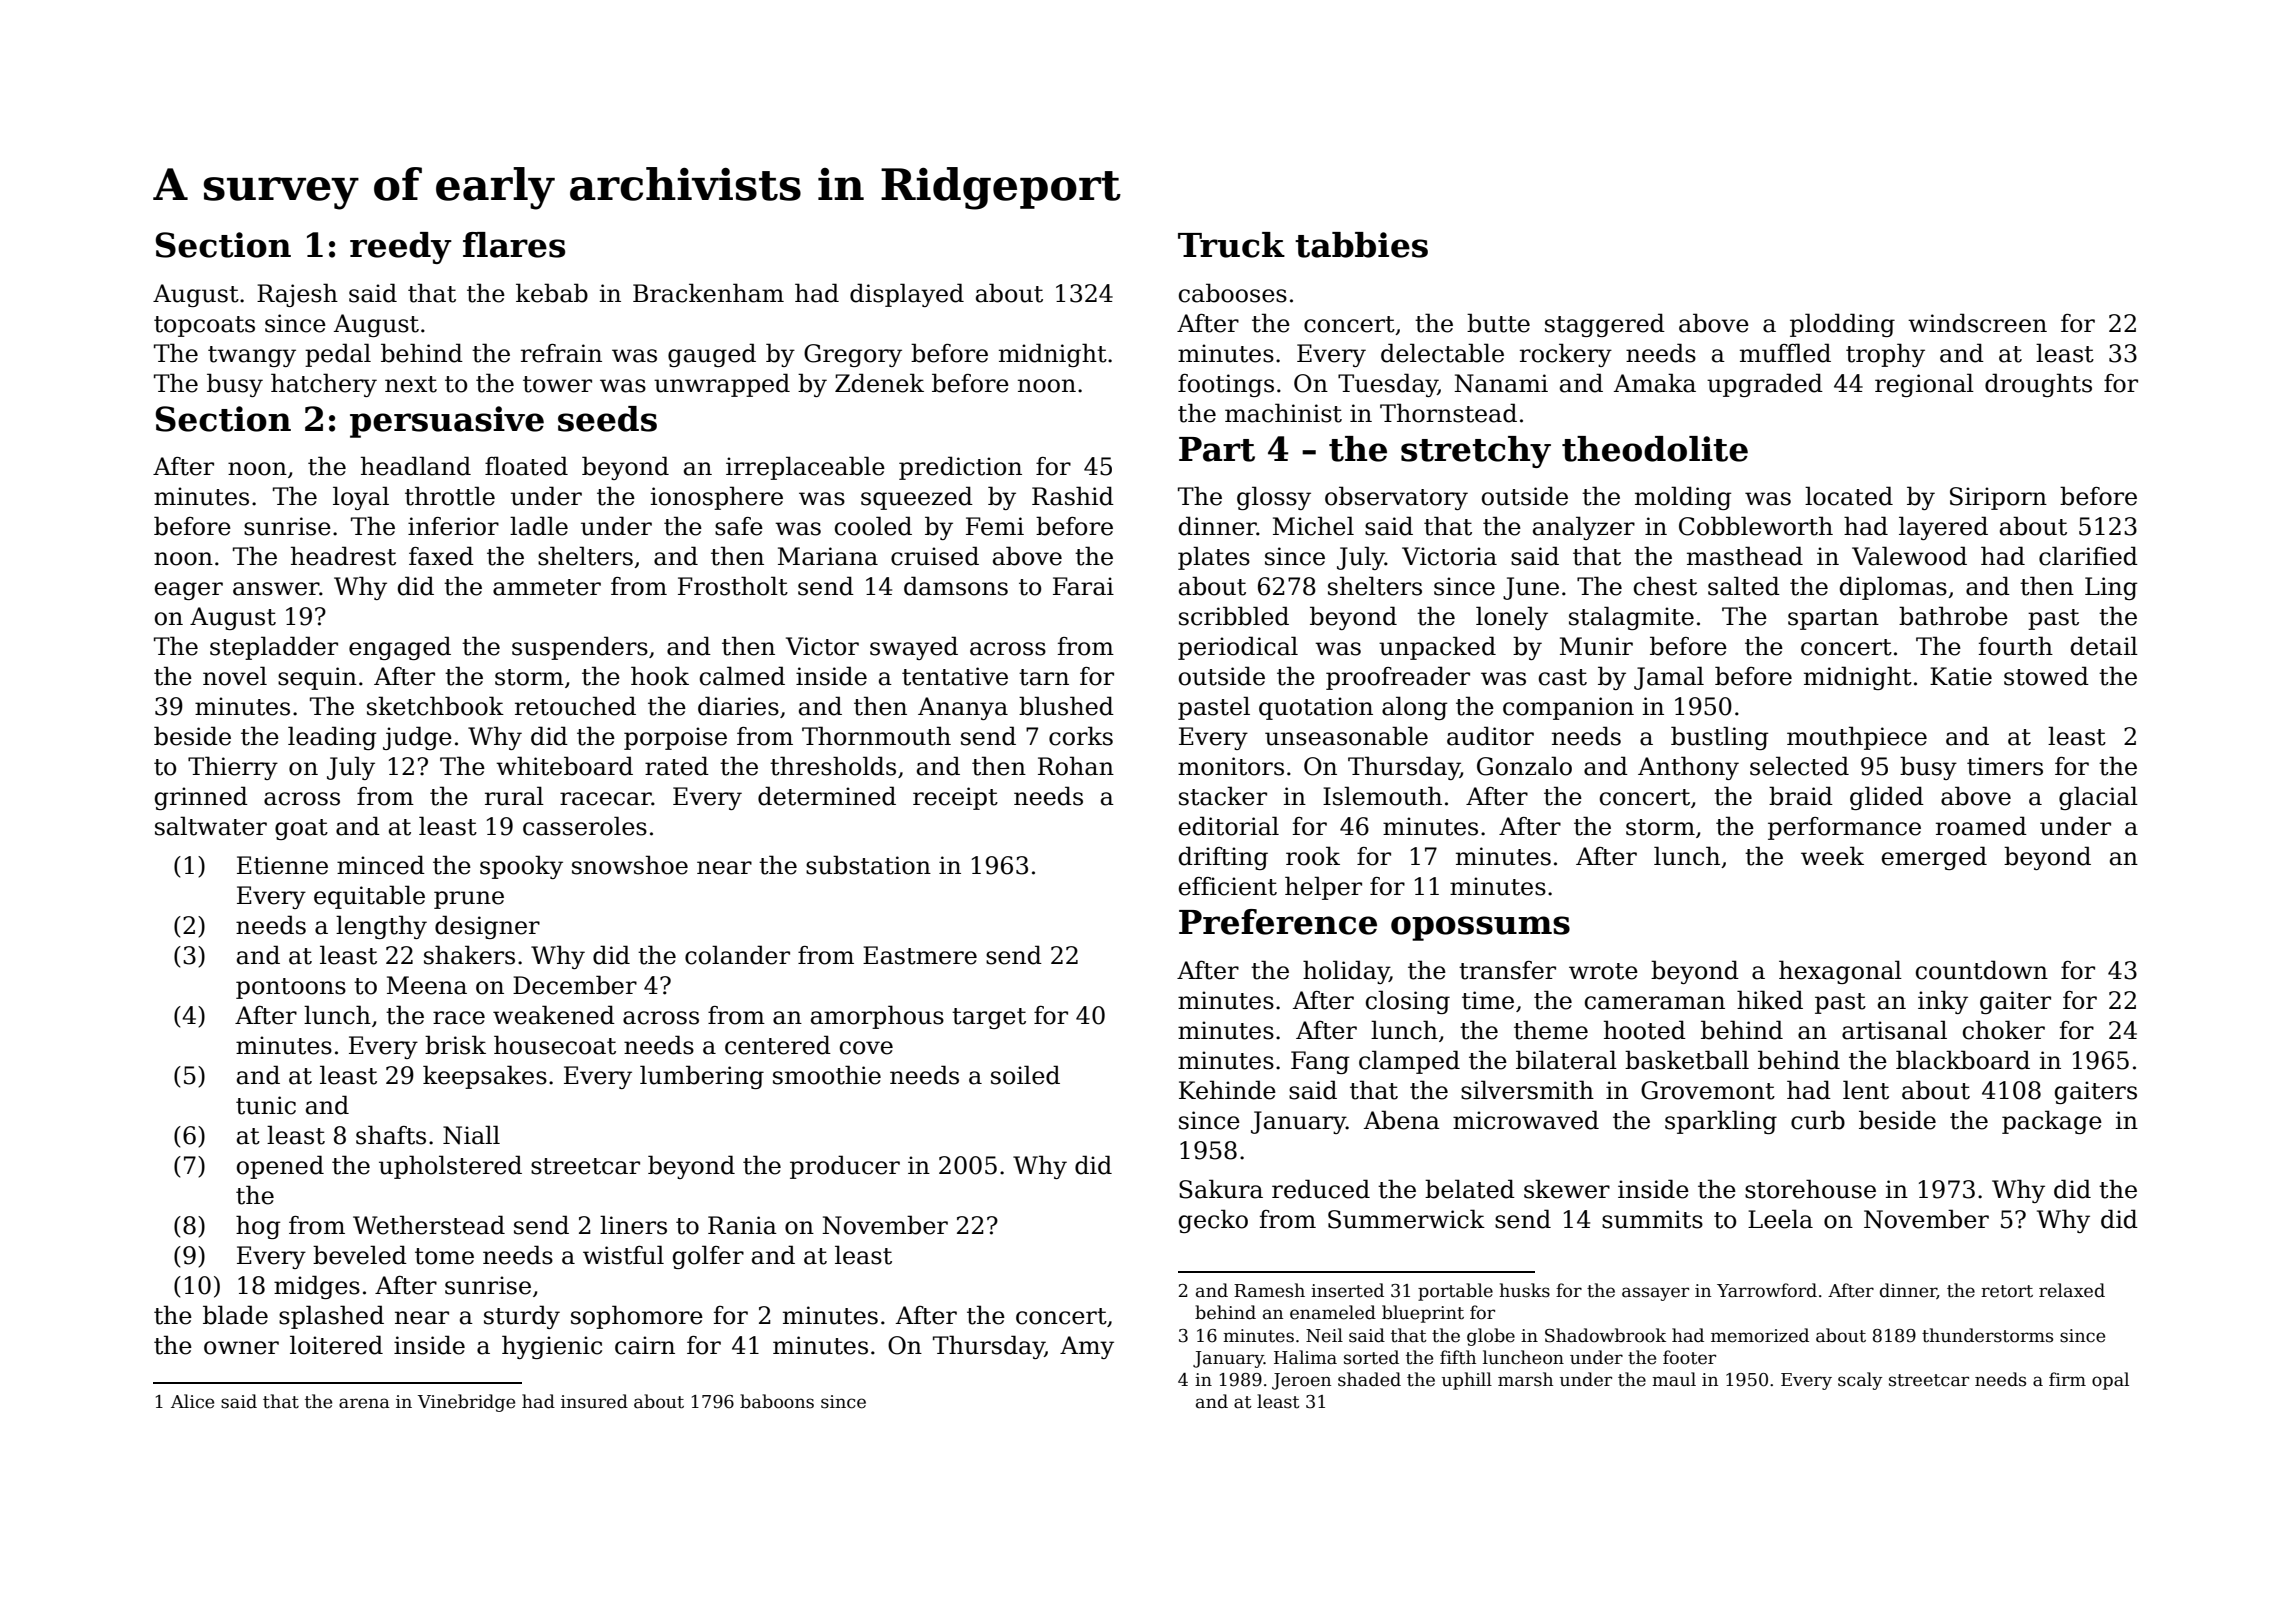 This image has width=2292, height=1620. Describe the element at coordinates (2072, 1290) in the image. I see `relaxed` at that location.
